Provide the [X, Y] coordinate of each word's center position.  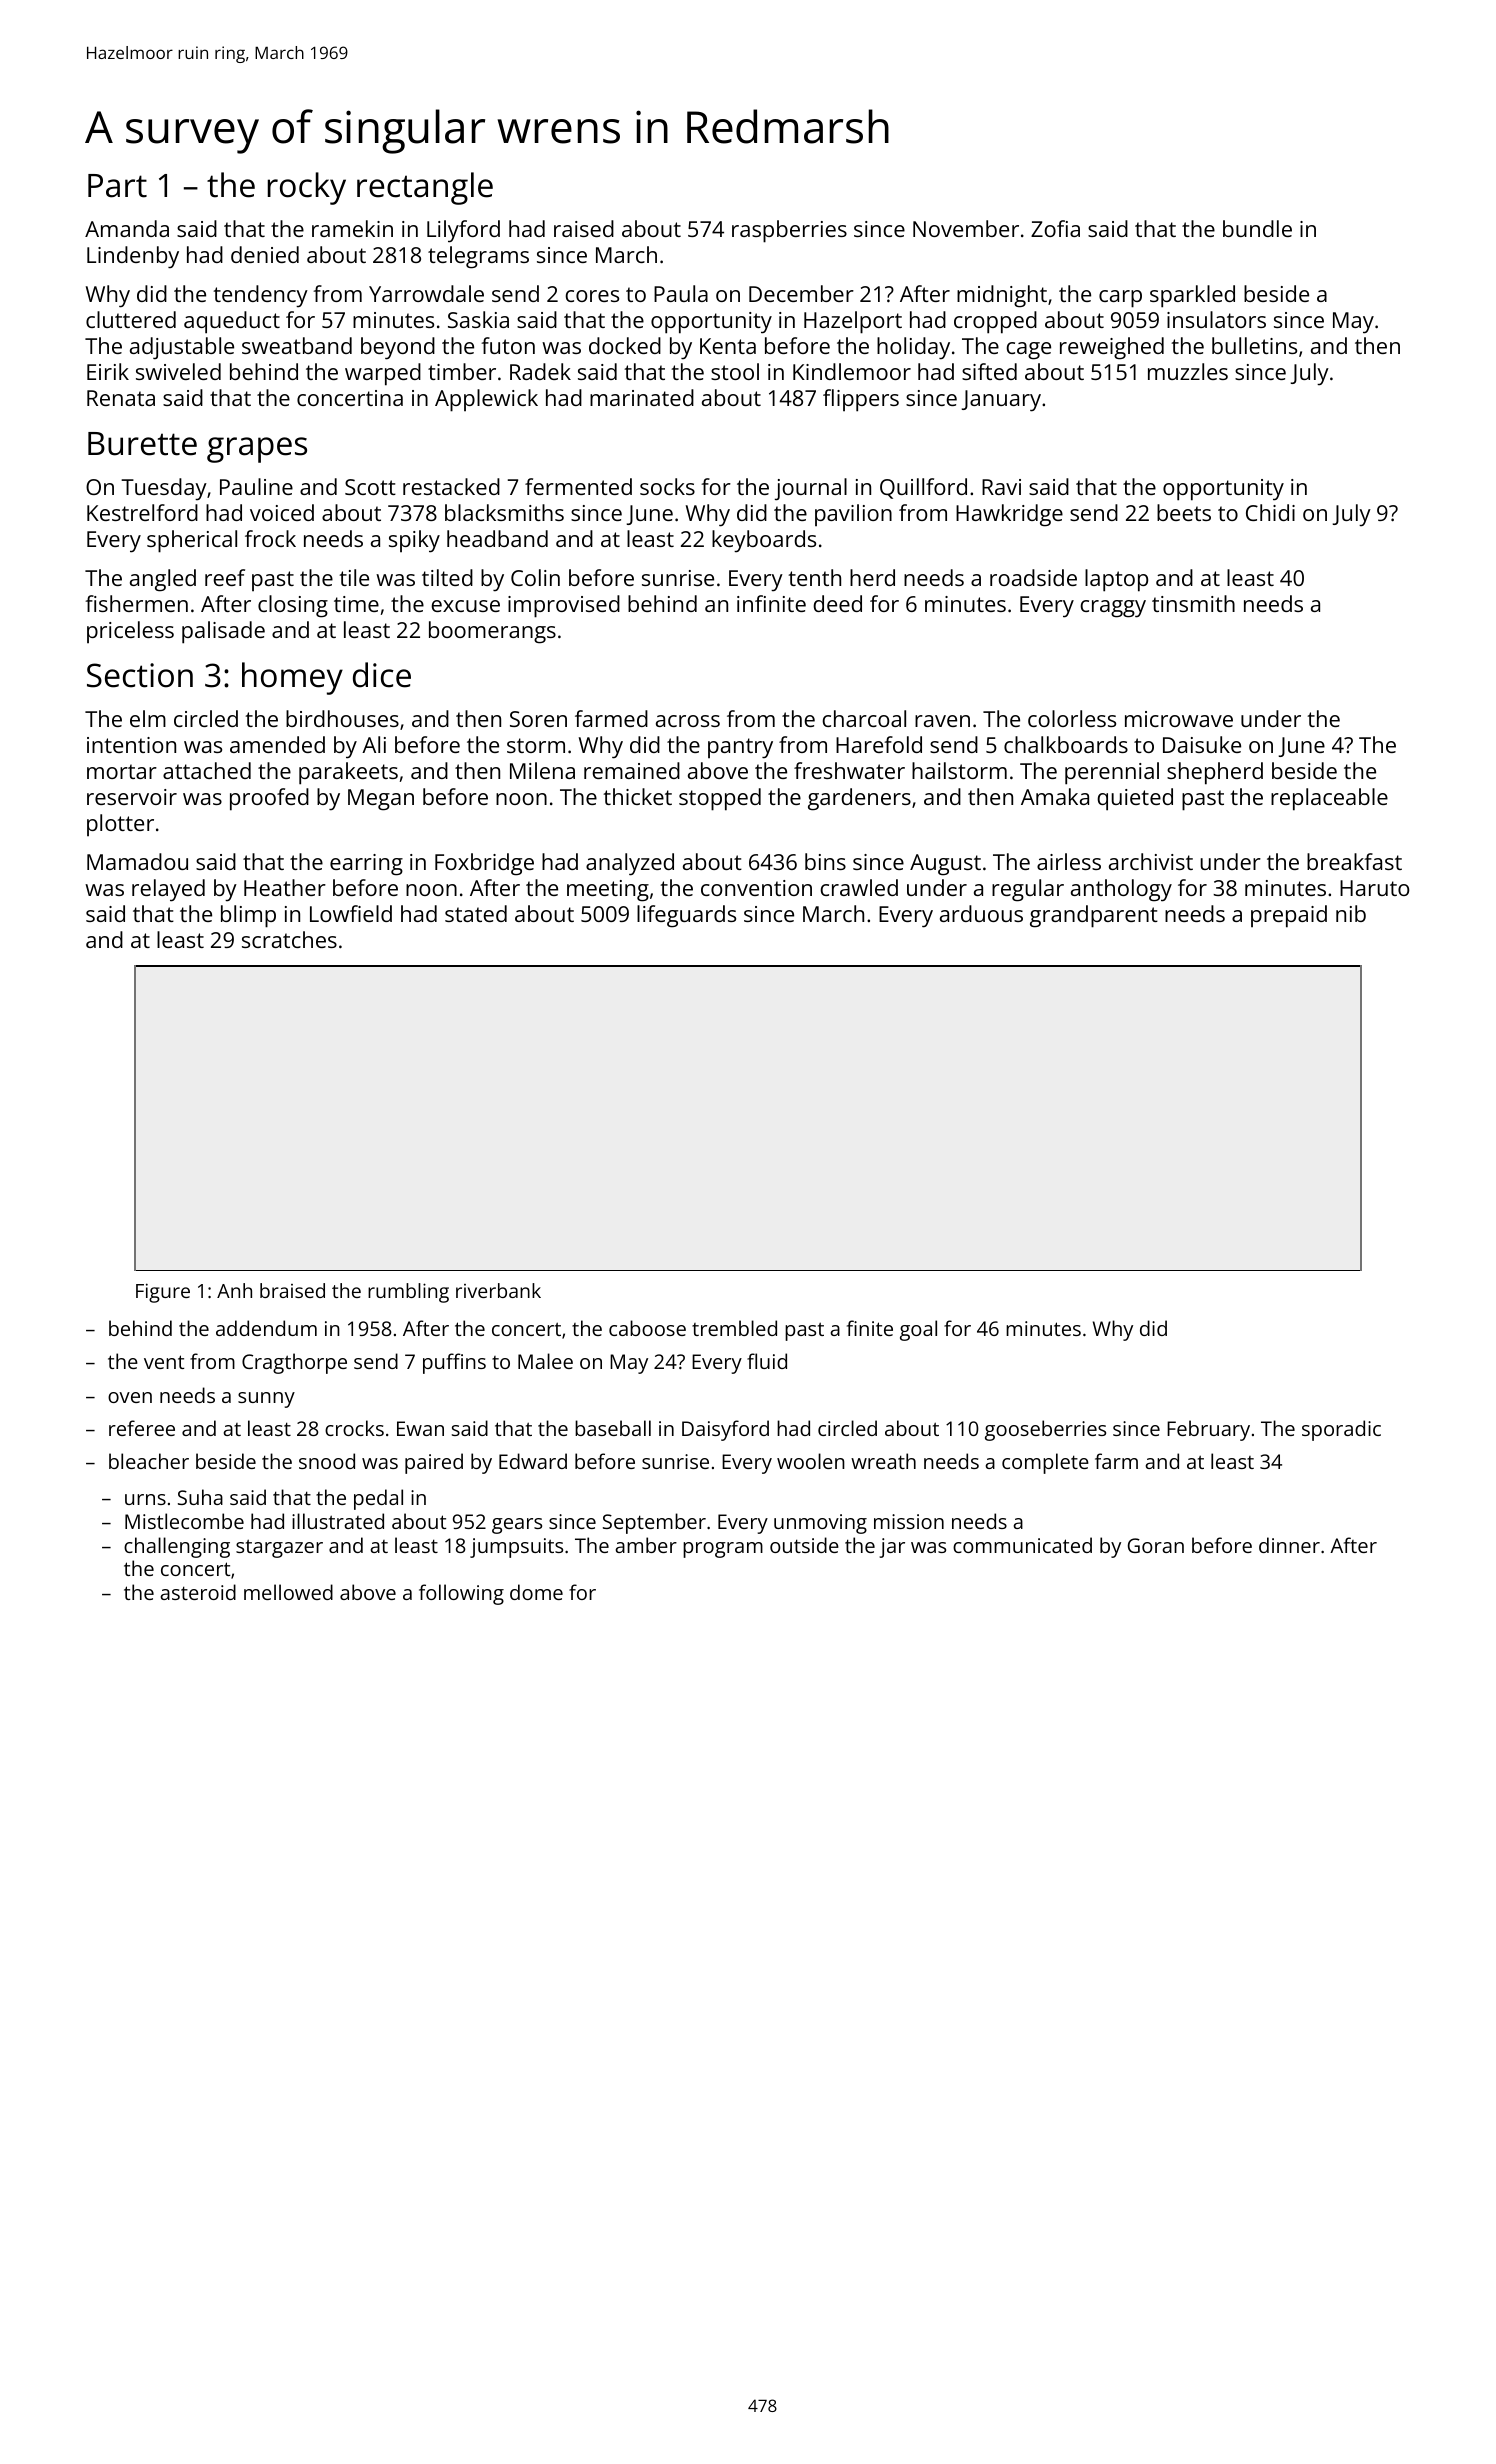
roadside [1033, 577]
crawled [859, 887]
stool [735, 371]
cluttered [131, 319]
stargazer [279, 1548]
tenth [814, 577]
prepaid [1289, 916]
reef [225, 577]
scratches [289, 939]
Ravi [1001, 487]
